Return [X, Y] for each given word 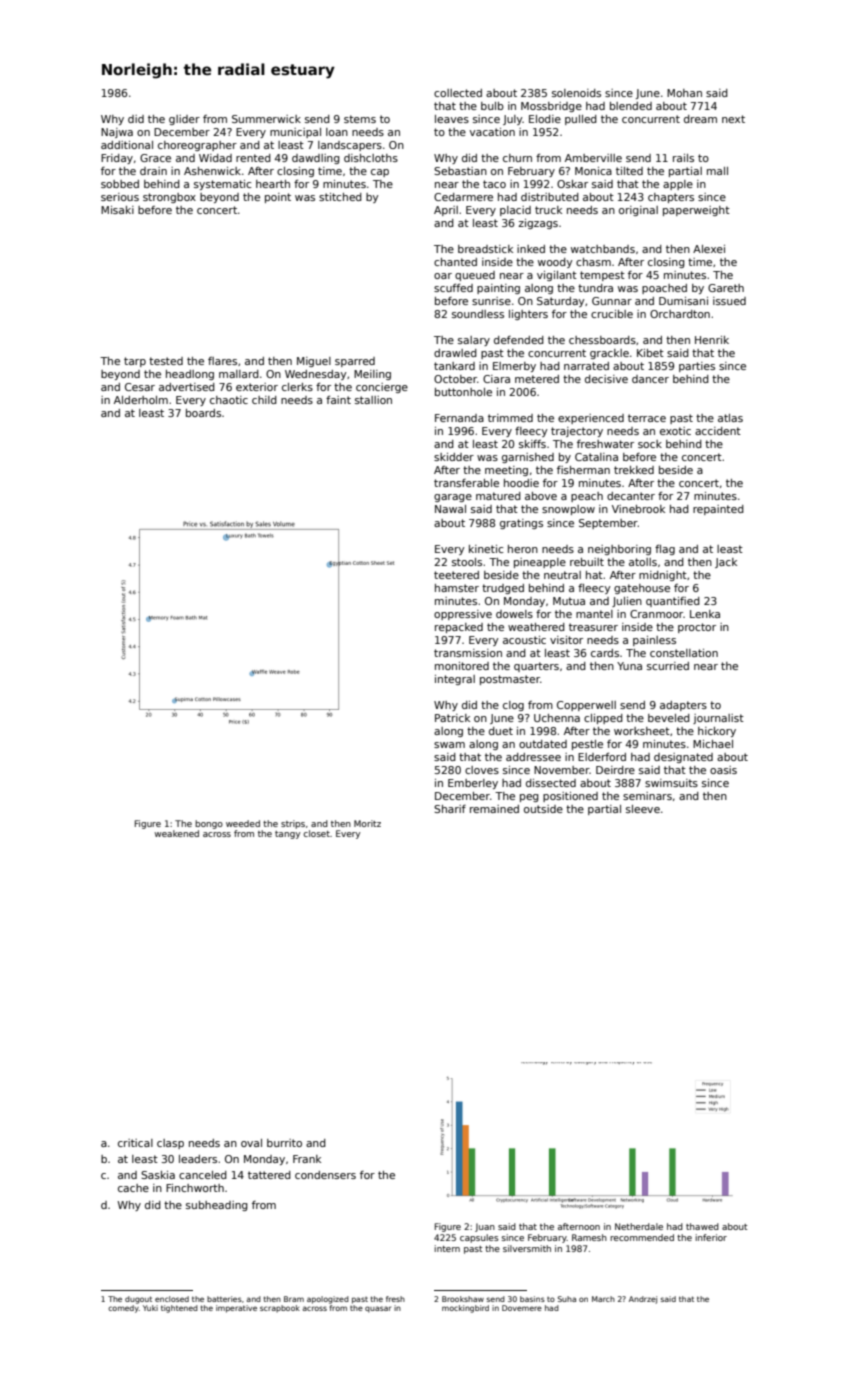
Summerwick [266, 119]
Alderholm [141, 400]
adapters [683, 706]
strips [293, 824]
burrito [284, 1143]
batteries [224, 1299]
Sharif [450, 809]
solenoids [576, 93]
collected [458, 93]
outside [543, 809]
